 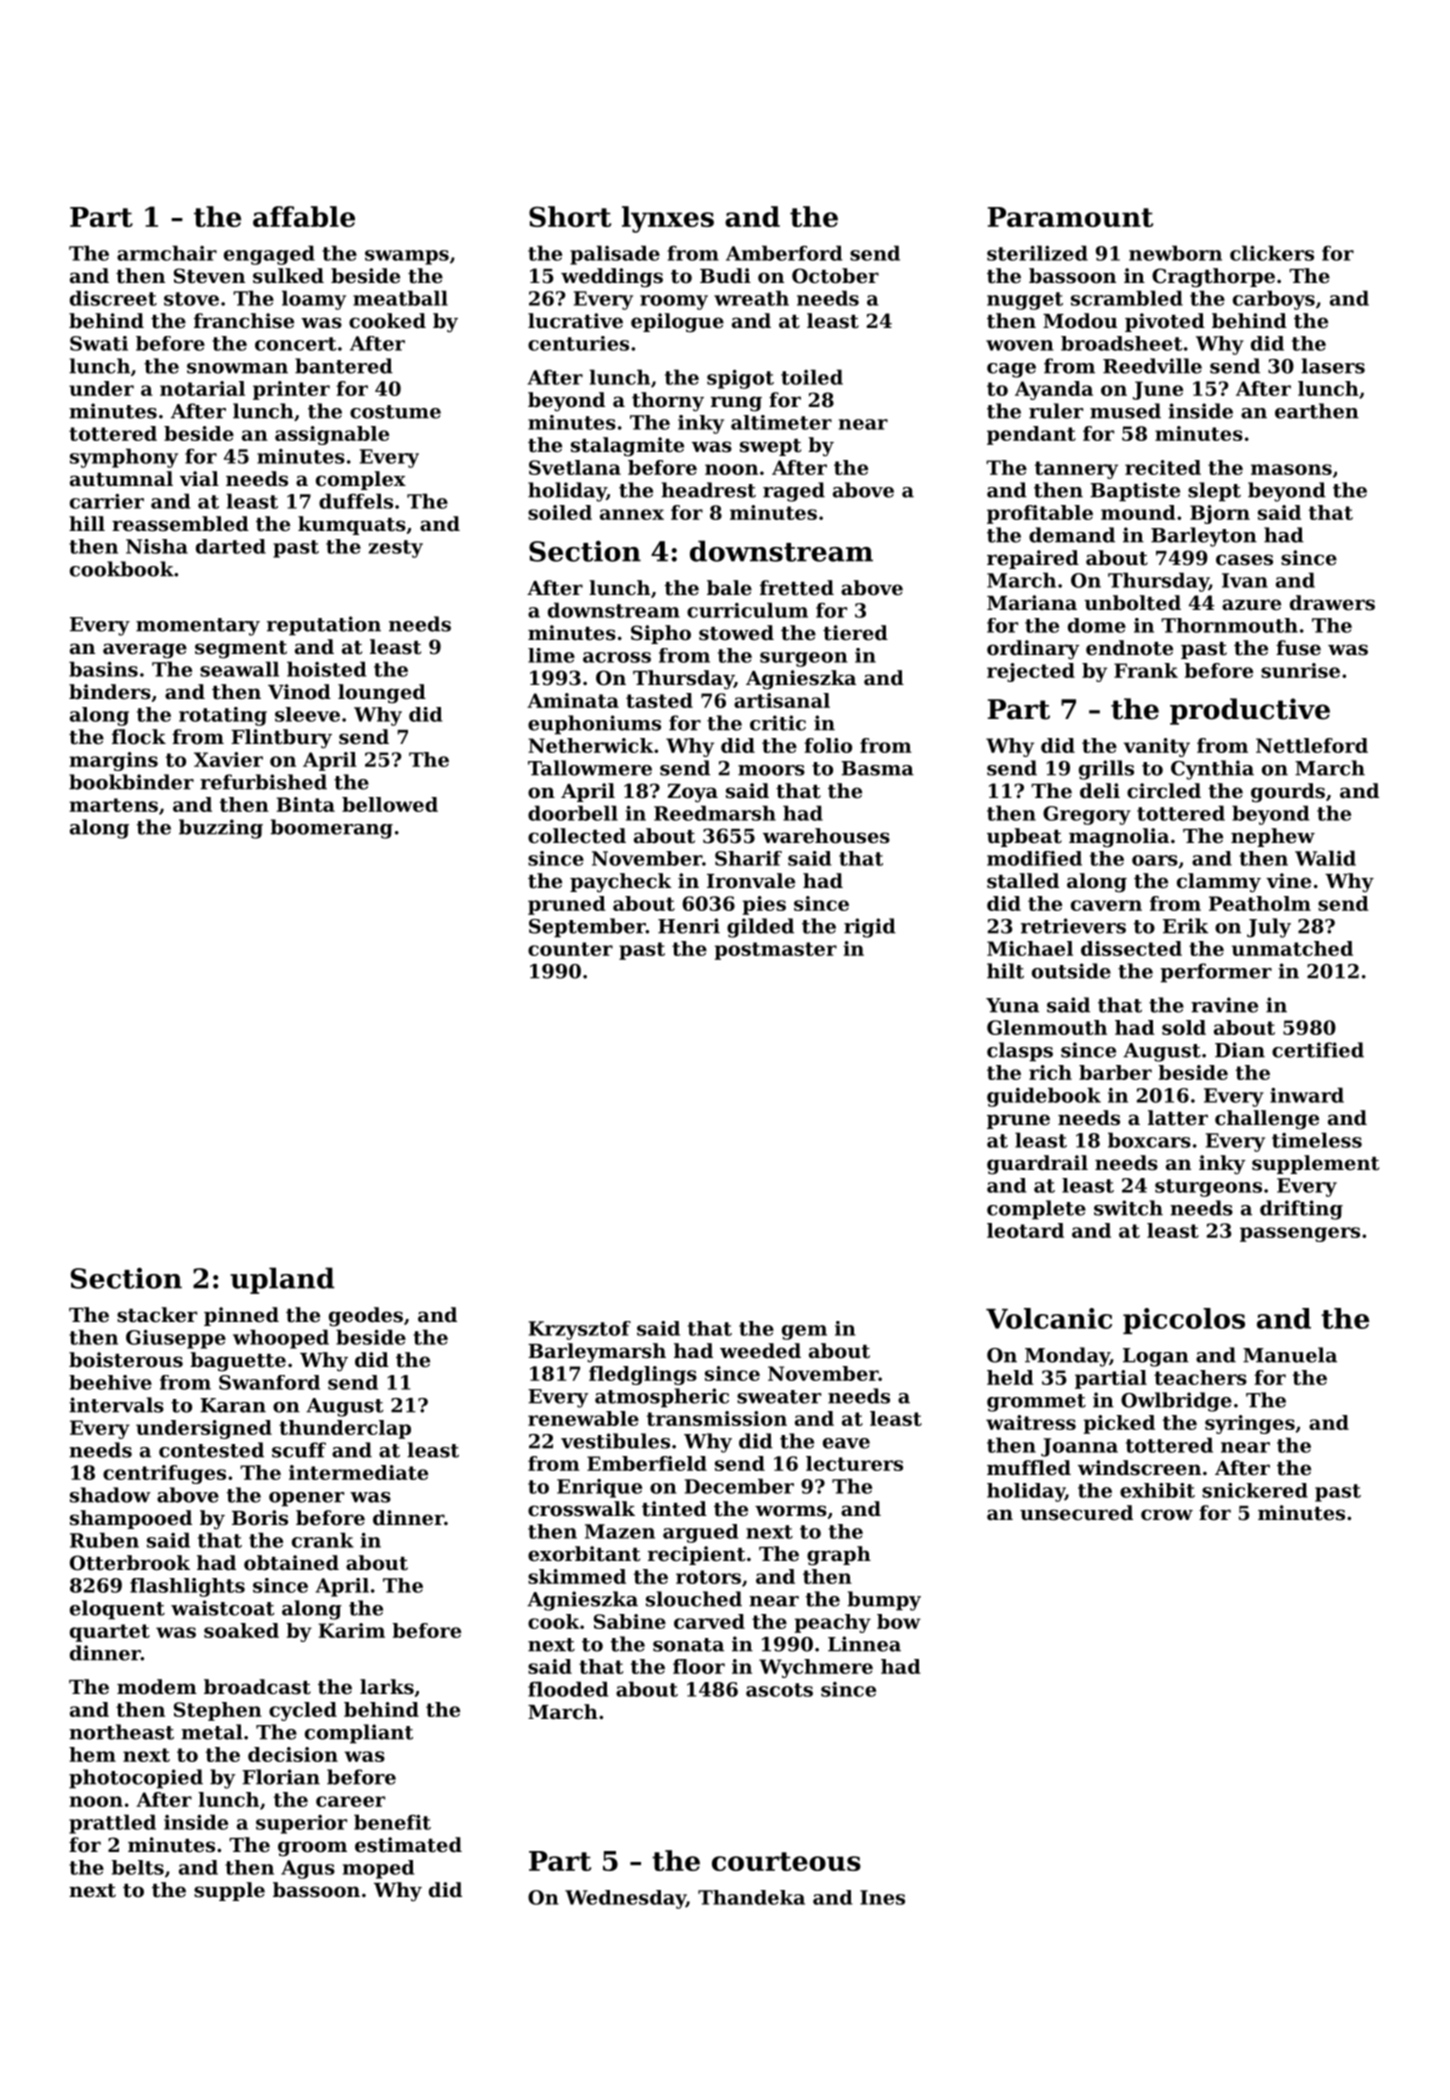 What do you see at coordinates (835, 276) in the page?
I see `October` at bounding box center [835, 276].
